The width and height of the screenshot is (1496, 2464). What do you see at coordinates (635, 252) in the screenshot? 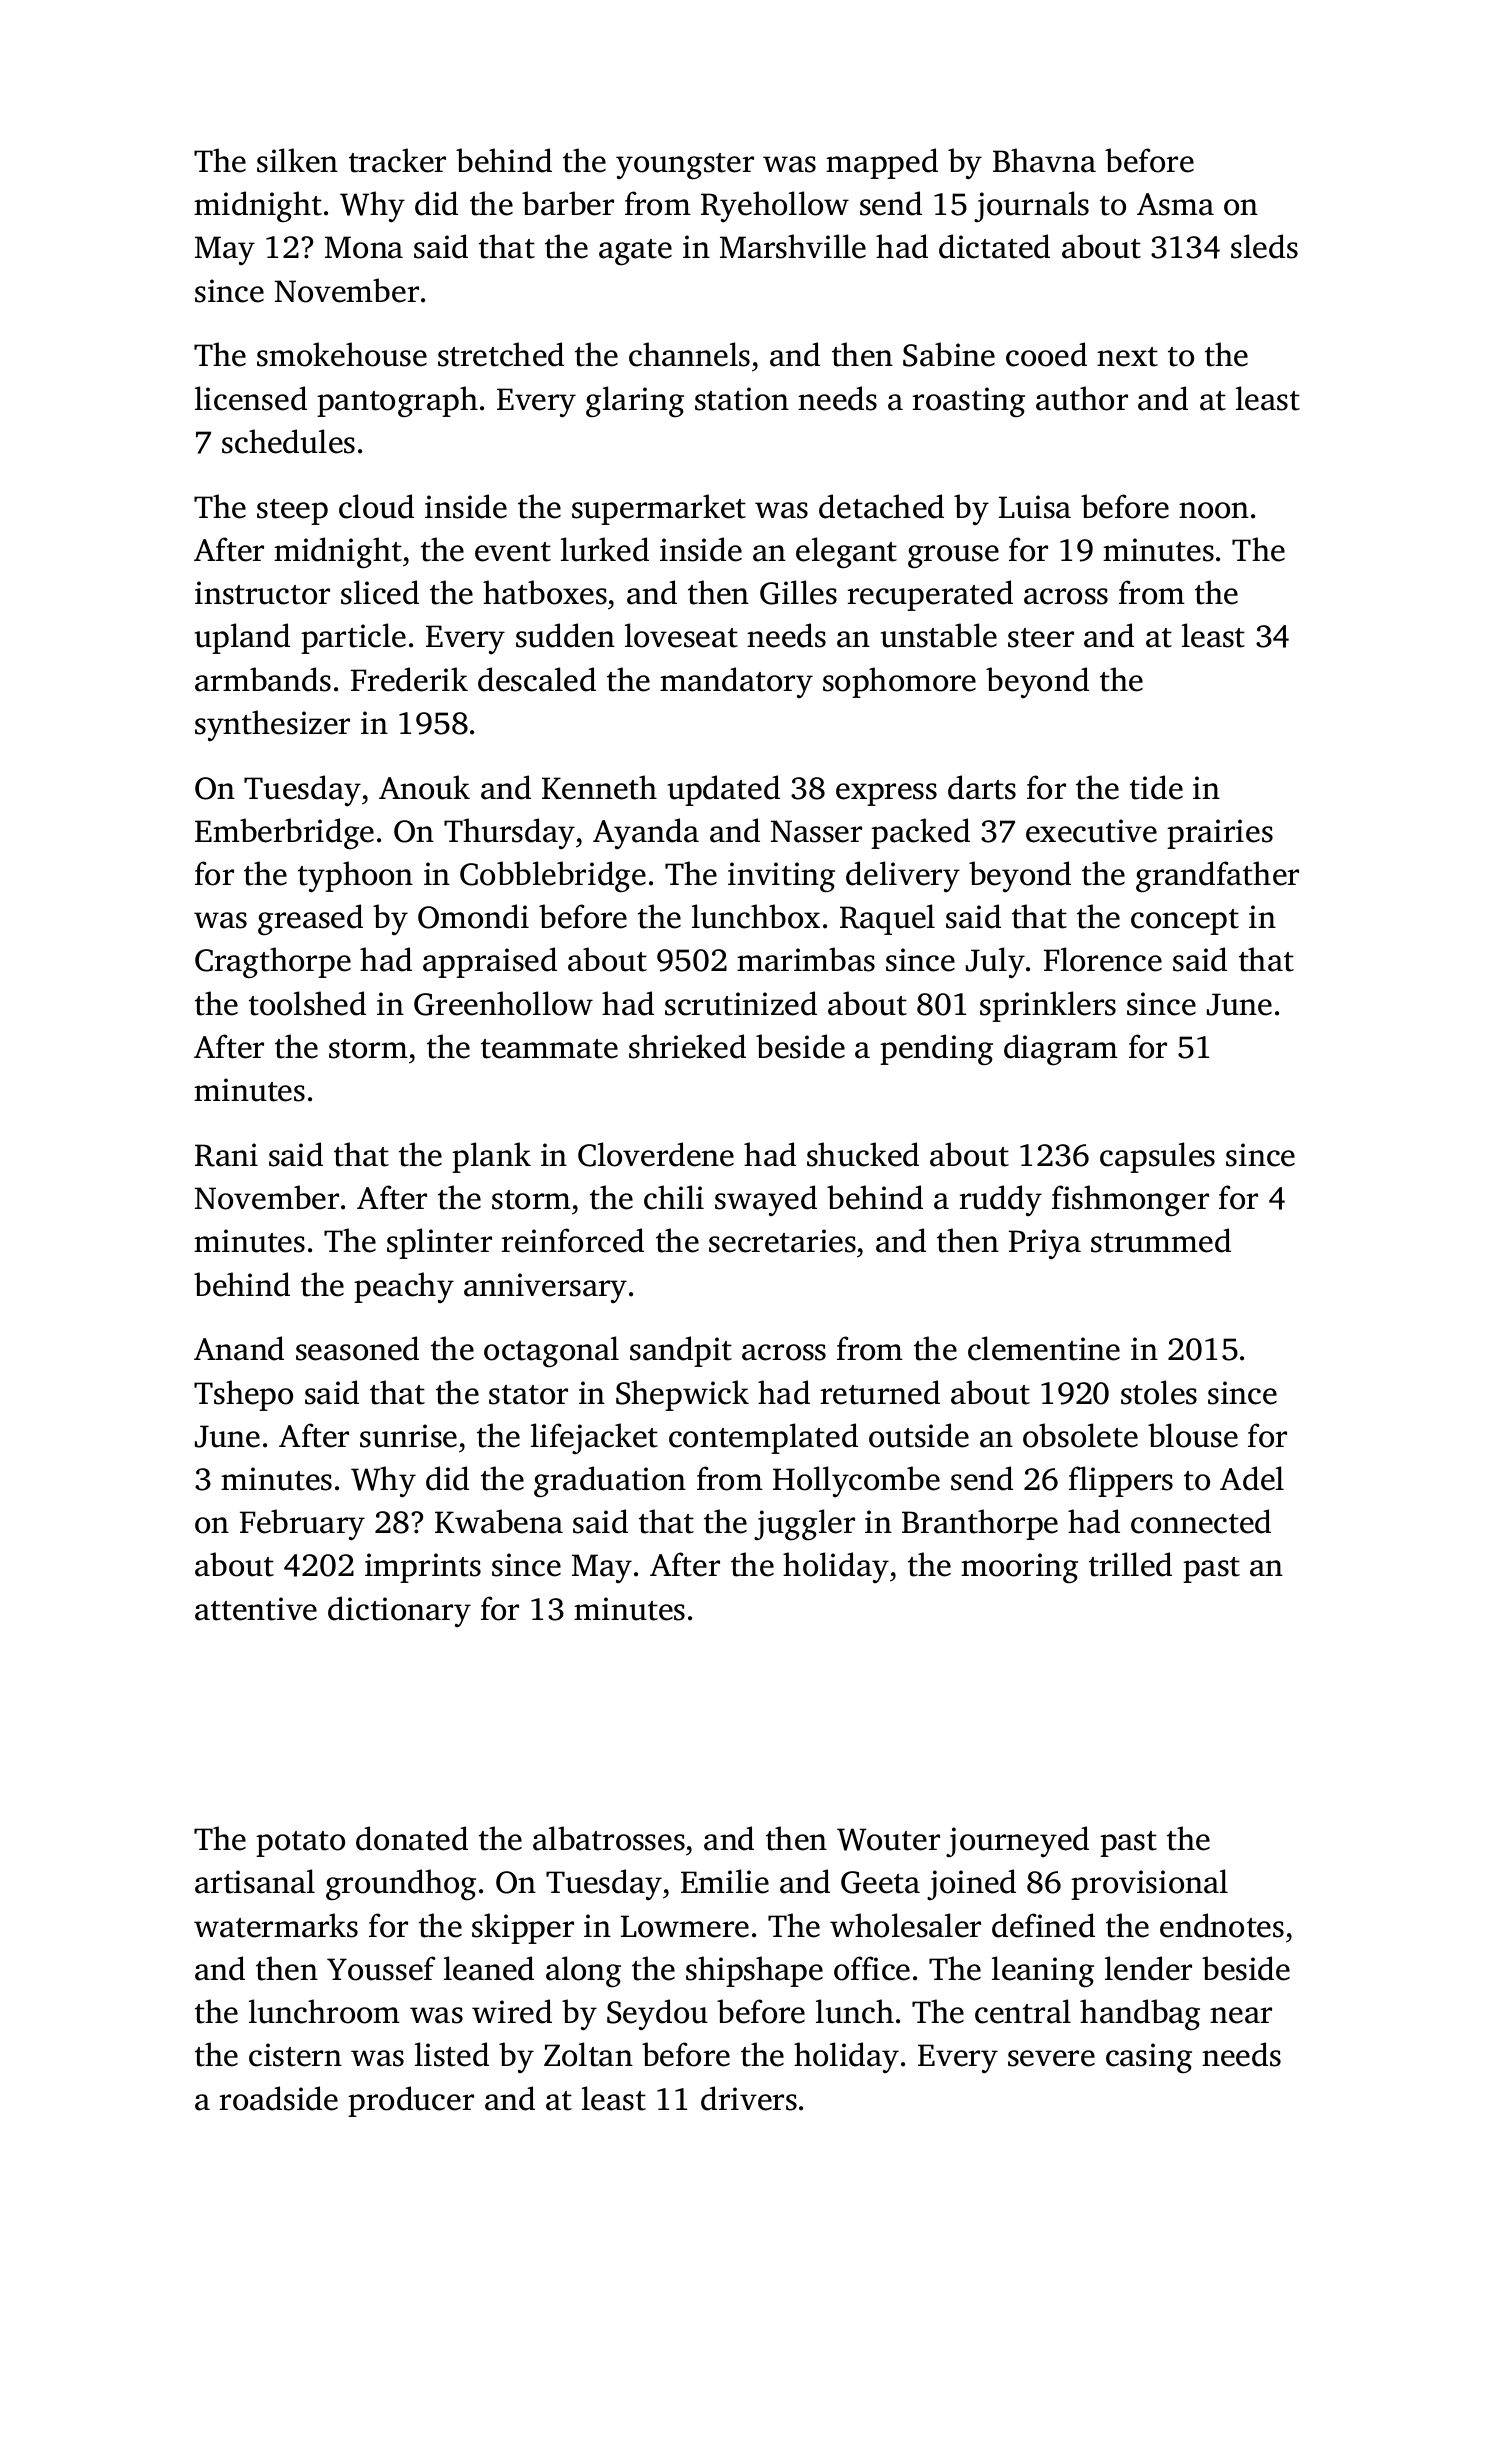
I see `agate` at bounding box center [635, 252].
